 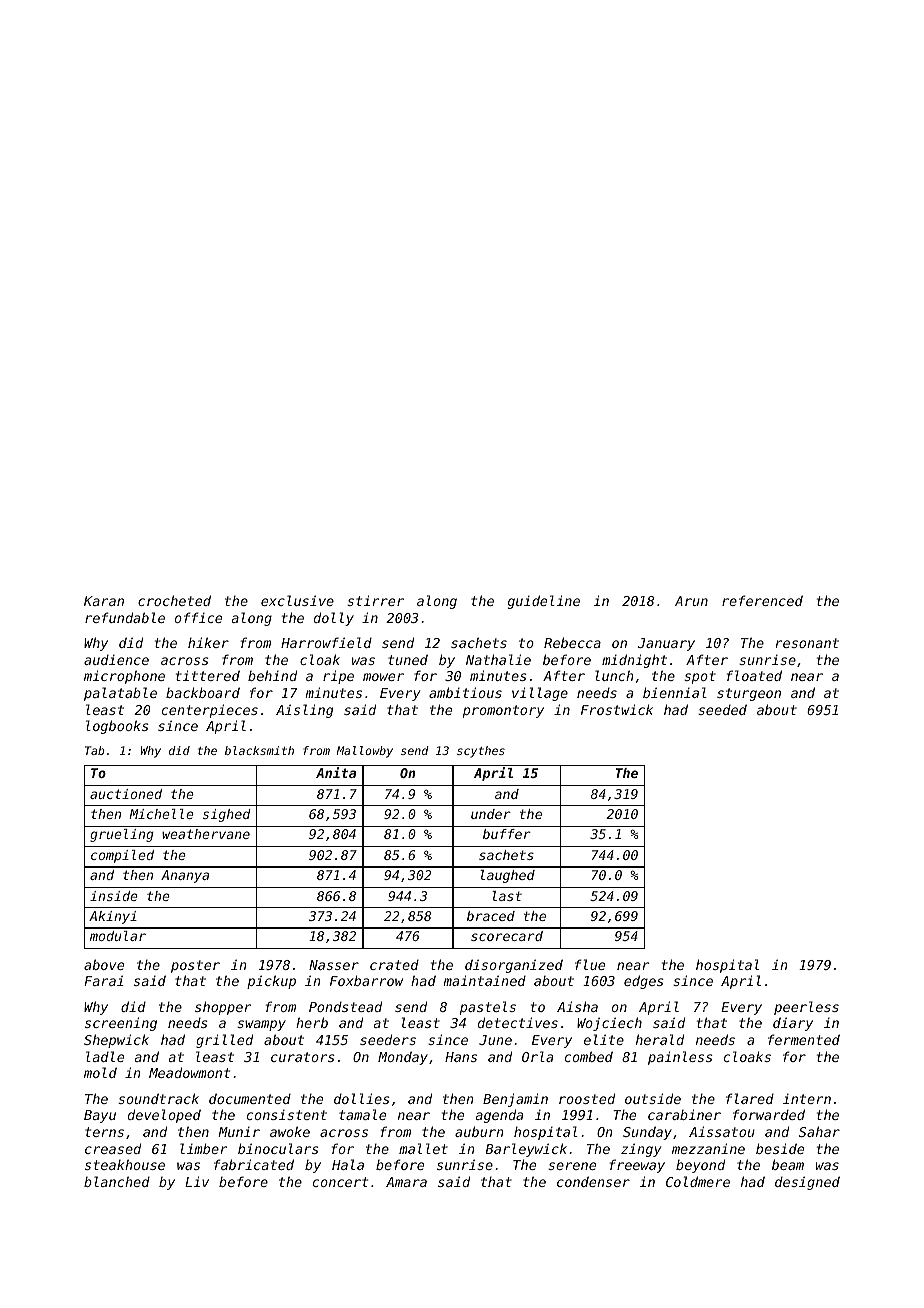 What do you see at coordinates (498, 659) in the document?
I see `Nathalie` at bounding box center [498, 659].
